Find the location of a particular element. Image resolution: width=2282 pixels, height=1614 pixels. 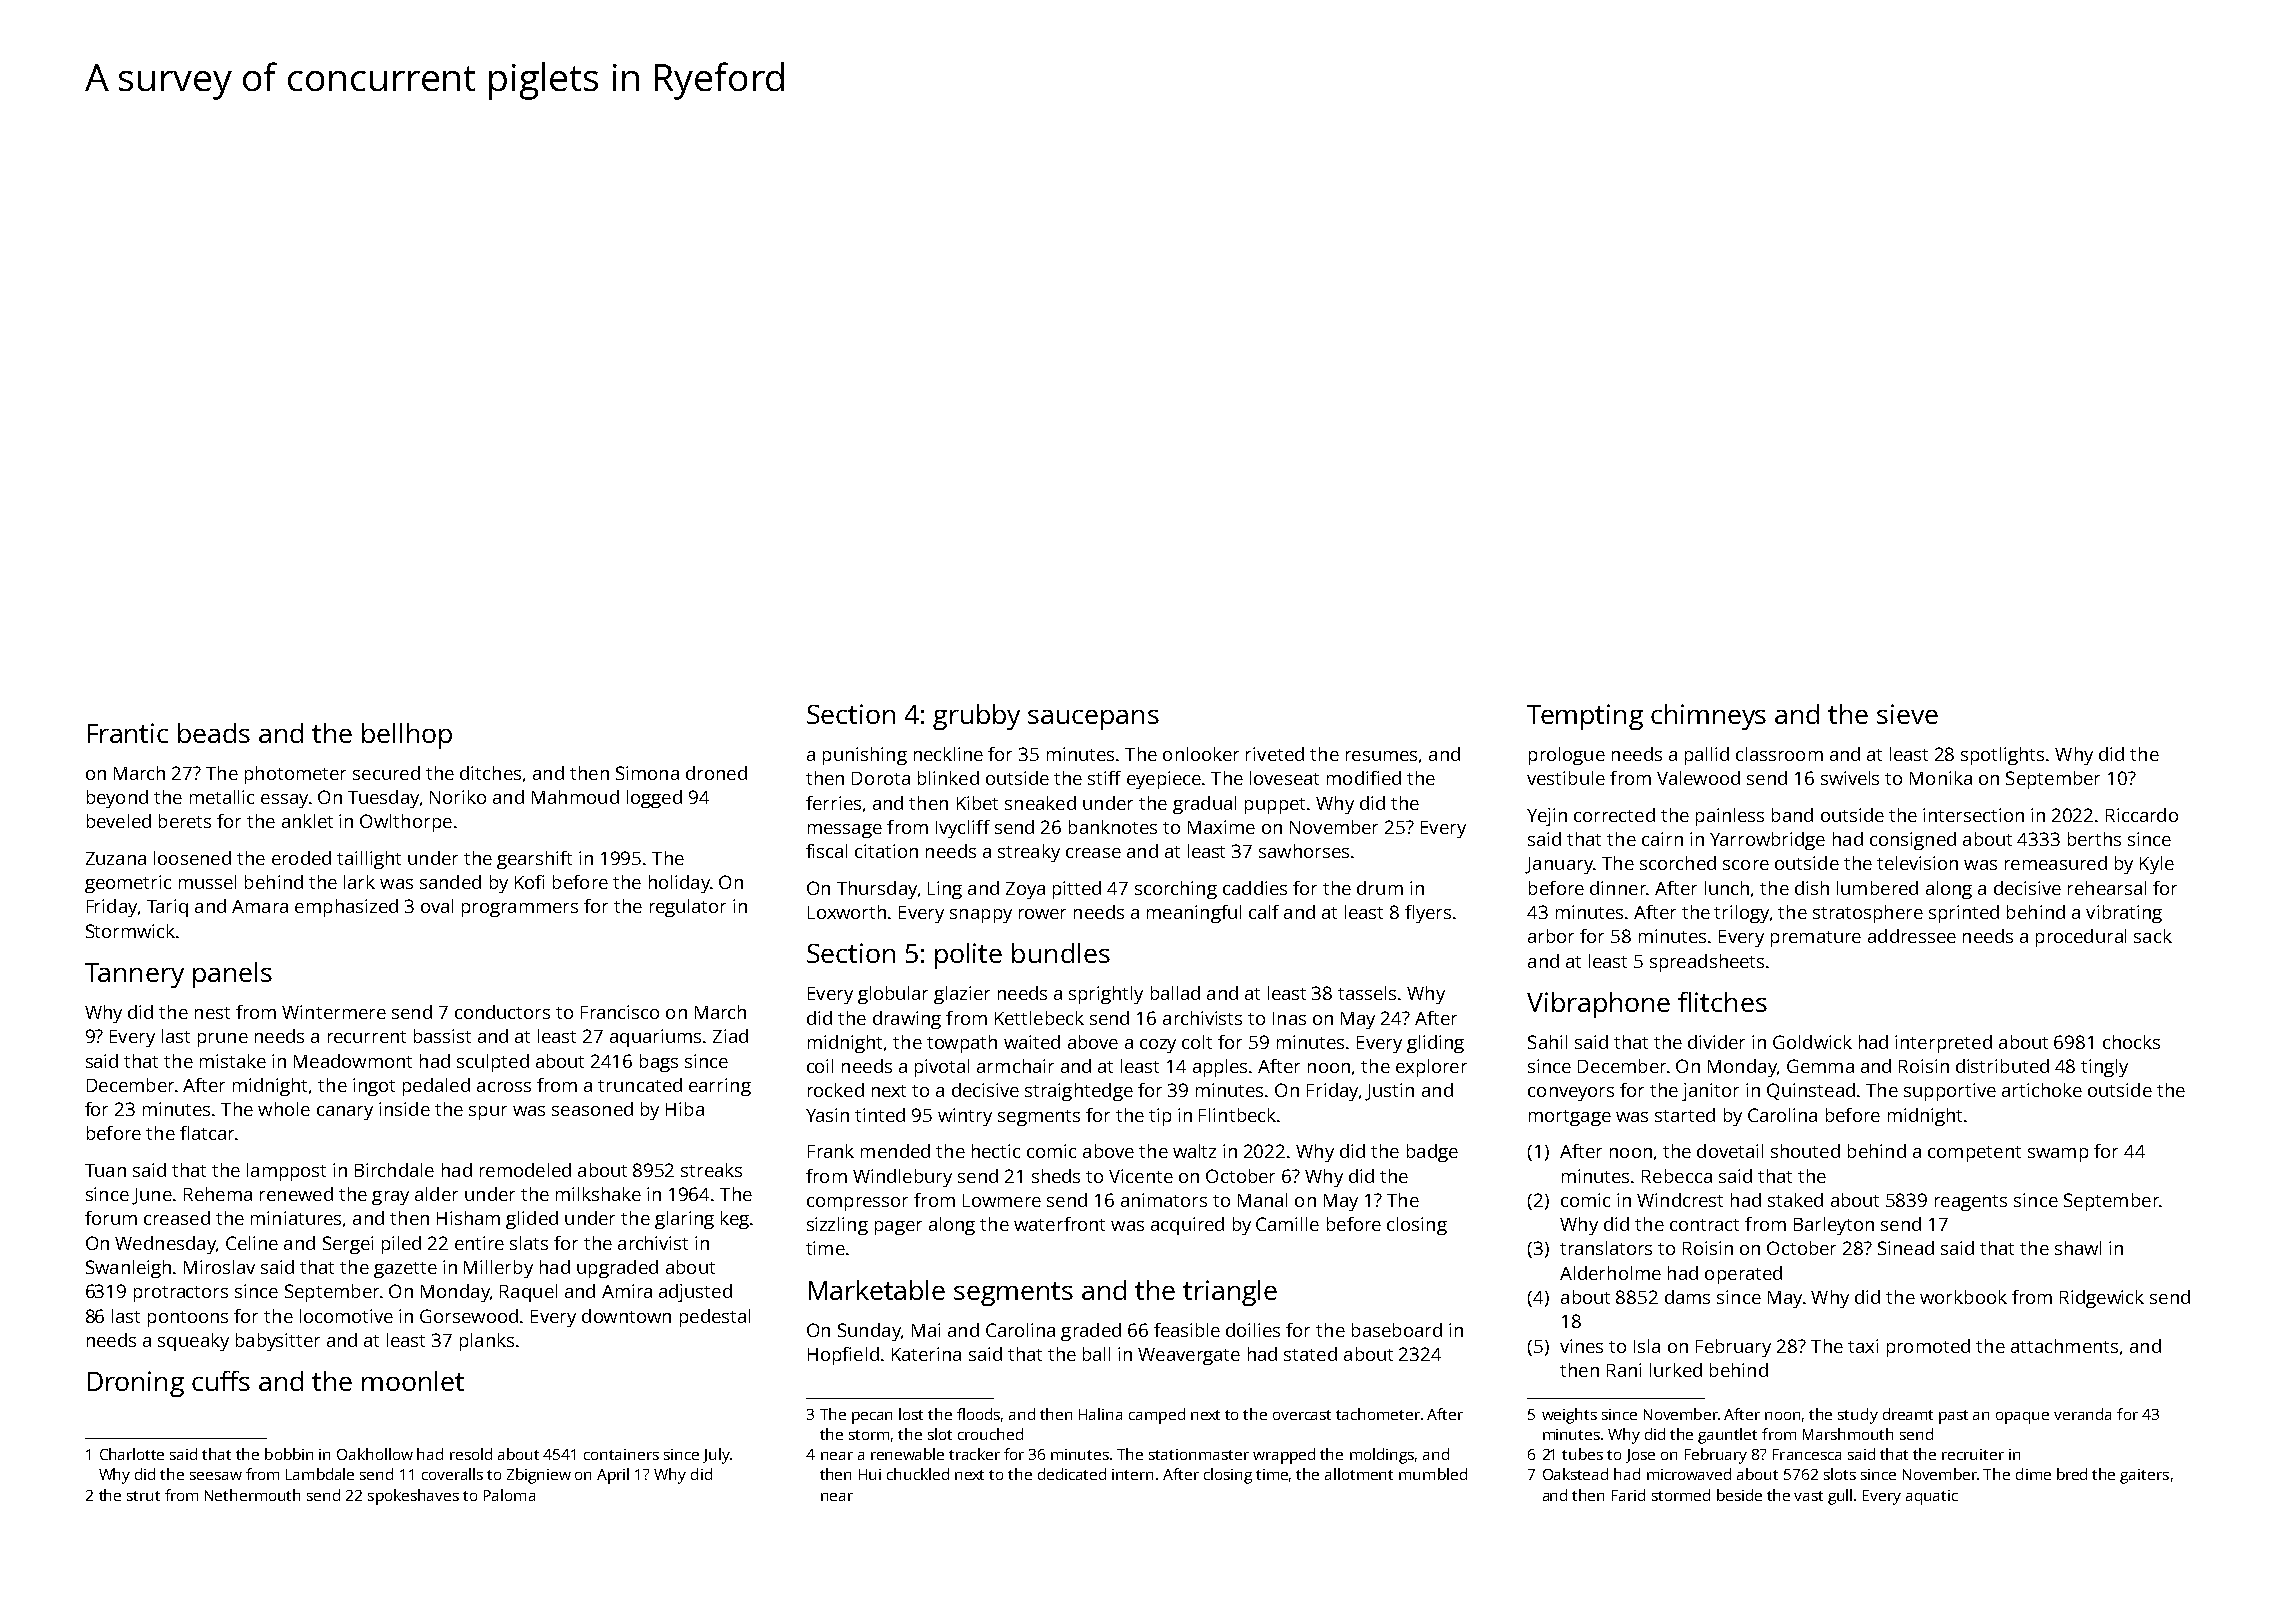

badge is located at coordinates (1432, 1153).
